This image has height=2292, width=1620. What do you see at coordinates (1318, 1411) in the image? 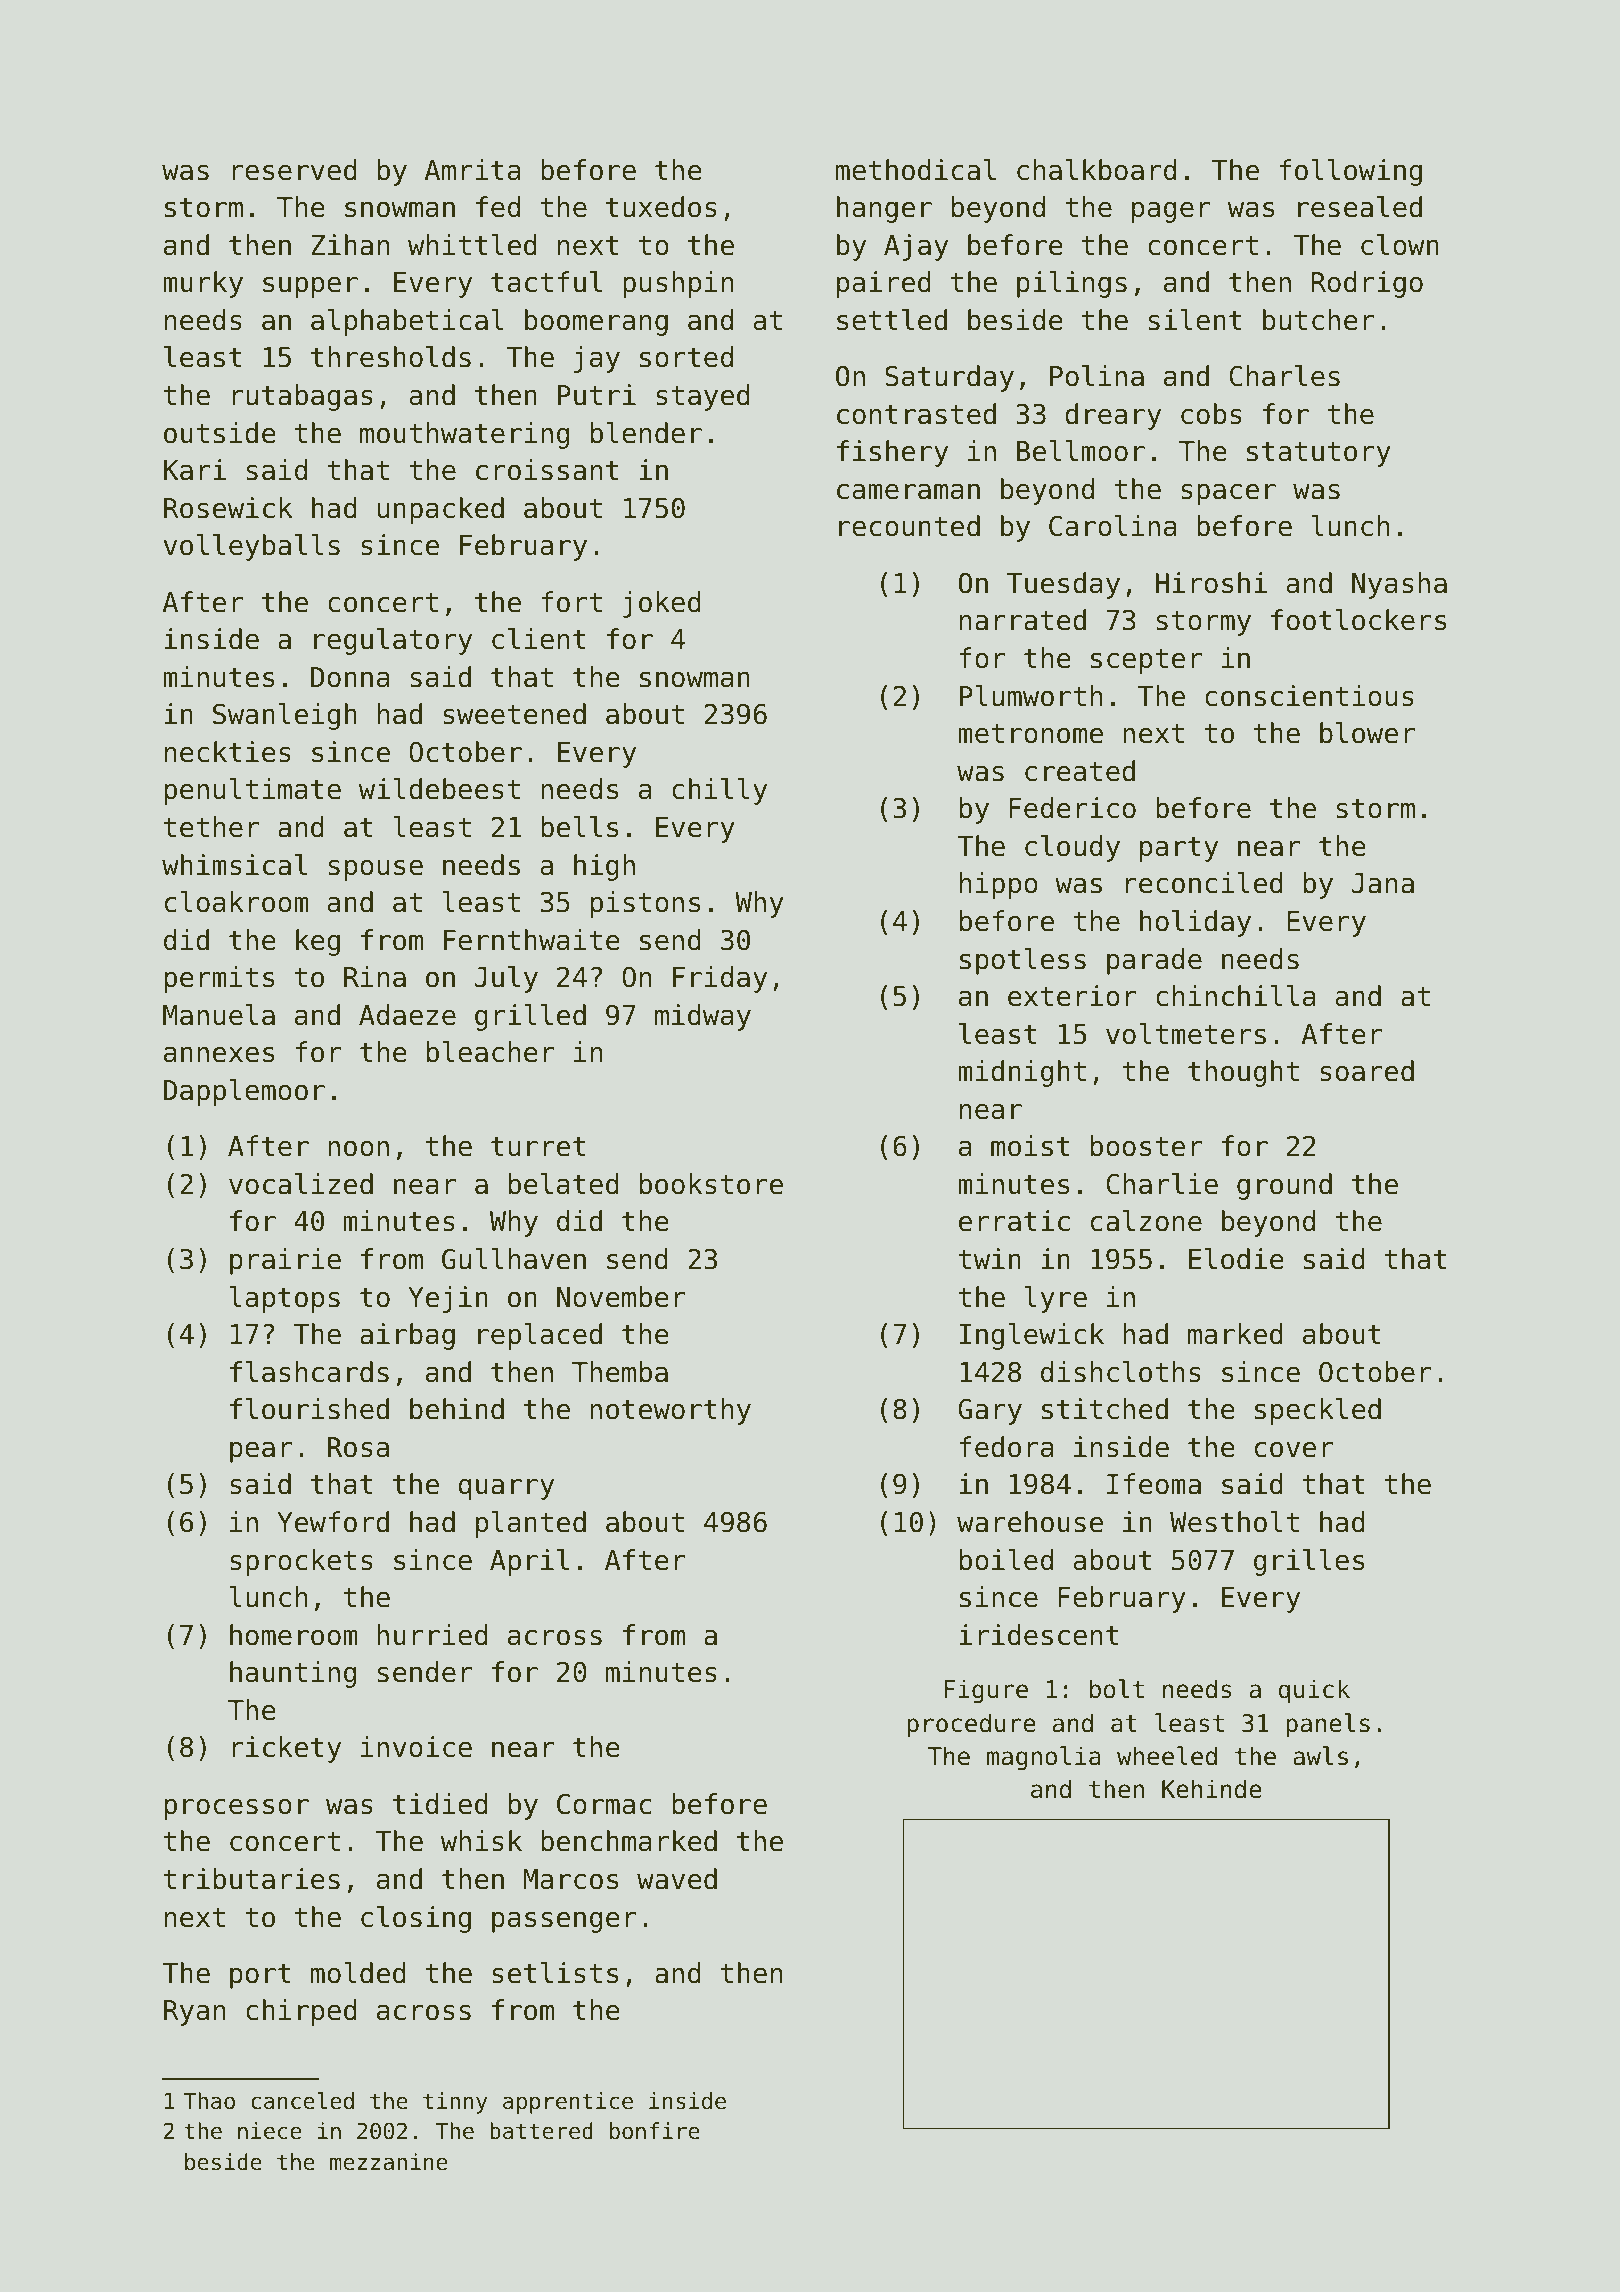
I see `speckled` at bounding box center [1318, 1411].
